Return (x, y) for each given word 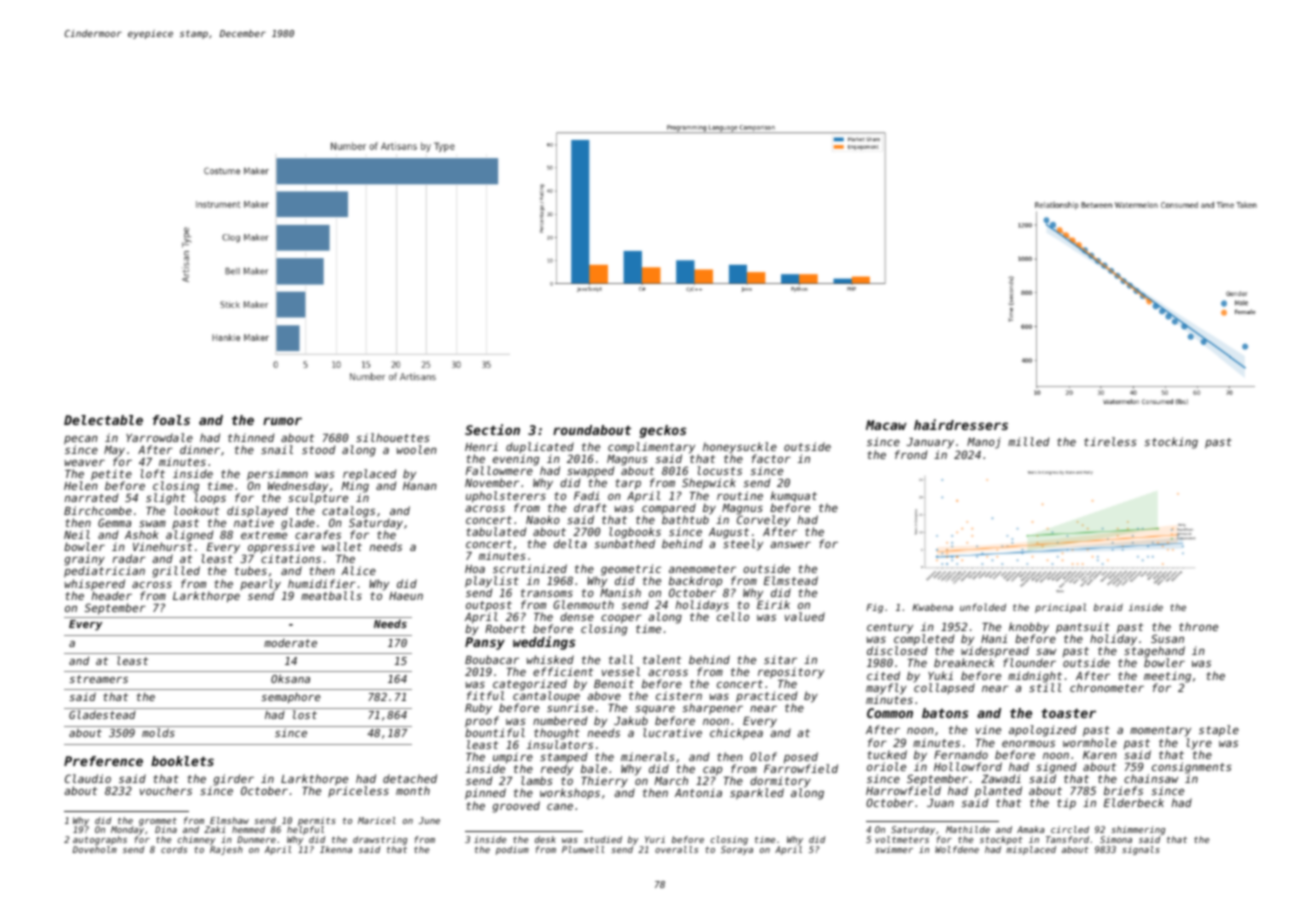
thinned (251, 437)
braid (1108, 607)
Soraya (737, 850)
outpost (489, 606)
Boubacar (492, 659)
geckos (663, 431)
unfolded (983, 607)
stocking (1171, 443)
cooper (621, 619)
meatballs (331, 595)
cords (174, 849)
